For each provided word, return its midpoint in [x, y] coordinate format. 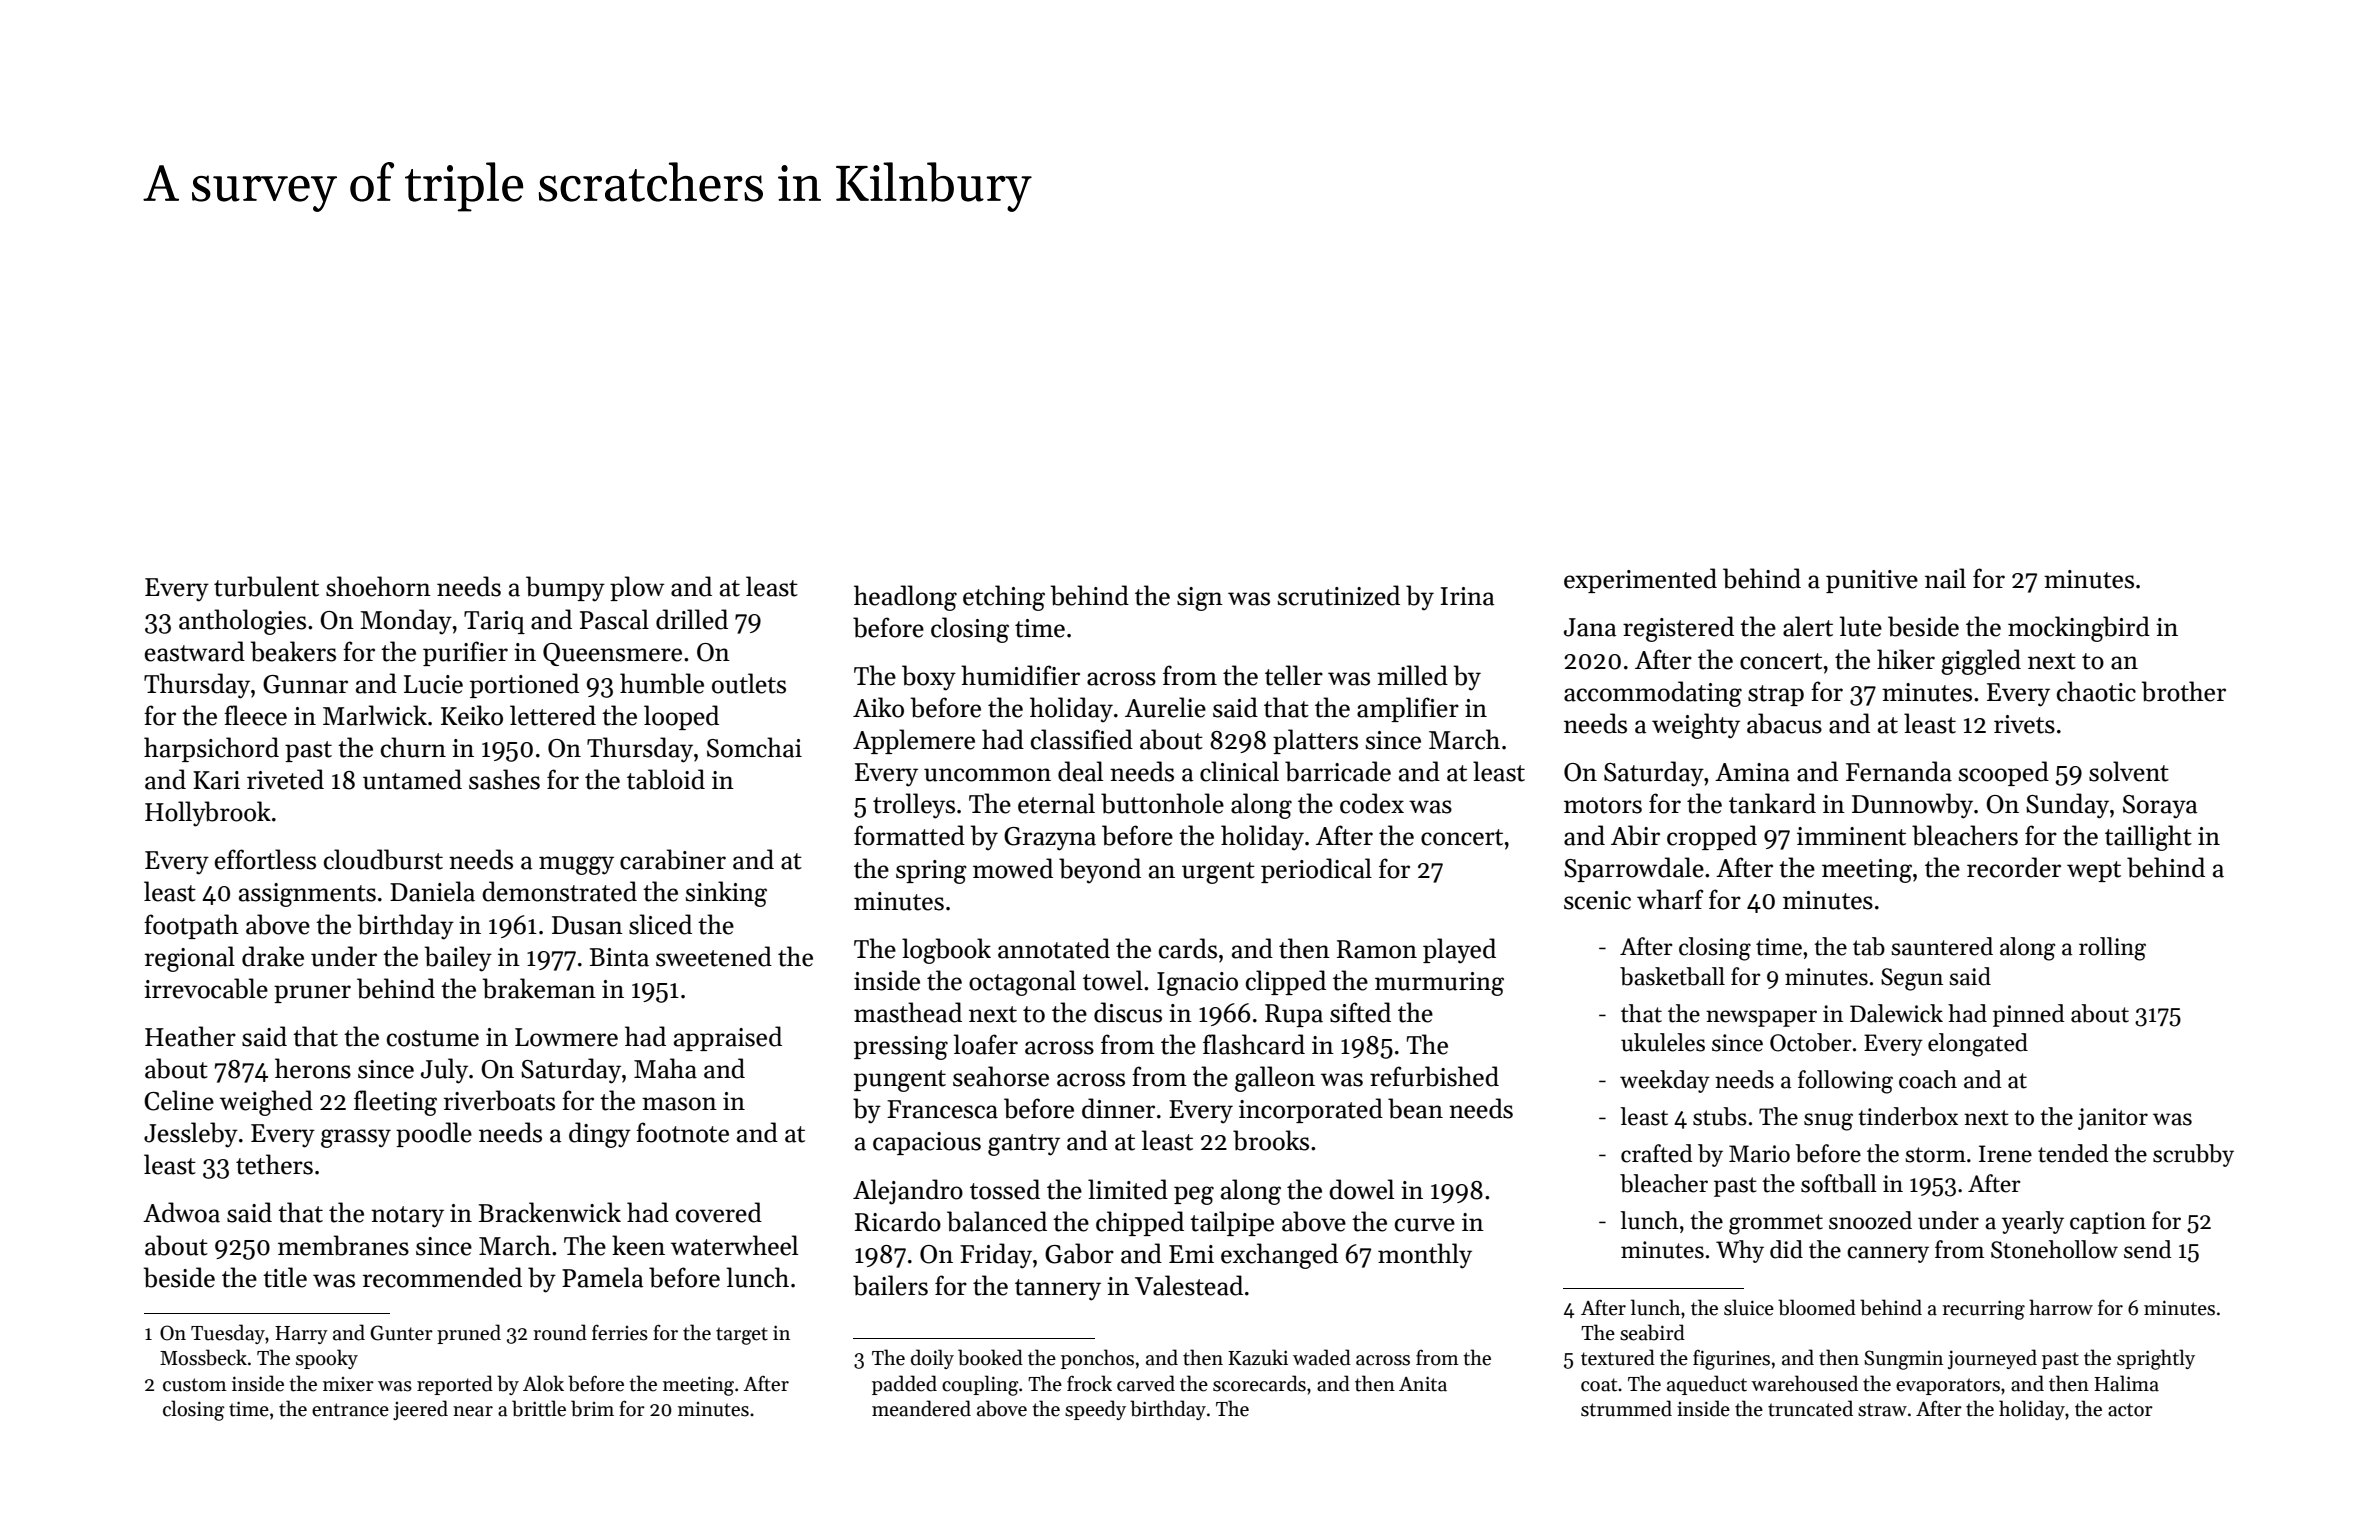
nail [1945, 578]
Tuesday [228, 1334]
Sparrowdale [1634, 869]
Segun [1912, 979]
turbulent [266, 586]
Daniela [432, 891]
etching [1004, 598]
